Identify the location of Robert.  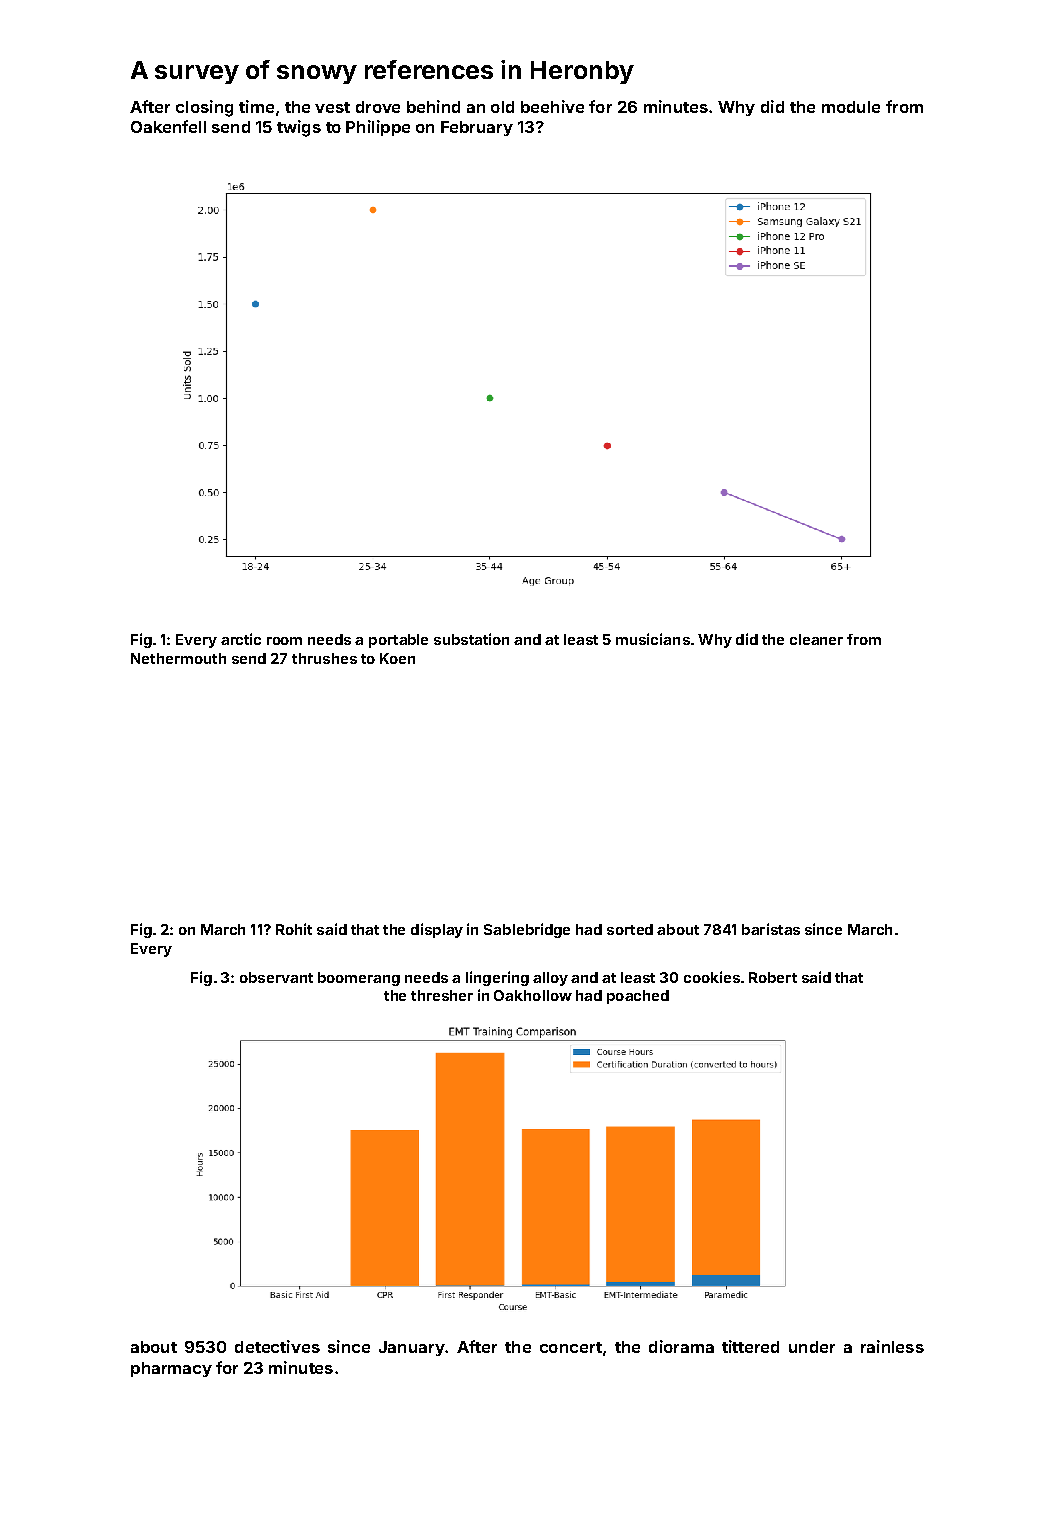
(773, 977).
